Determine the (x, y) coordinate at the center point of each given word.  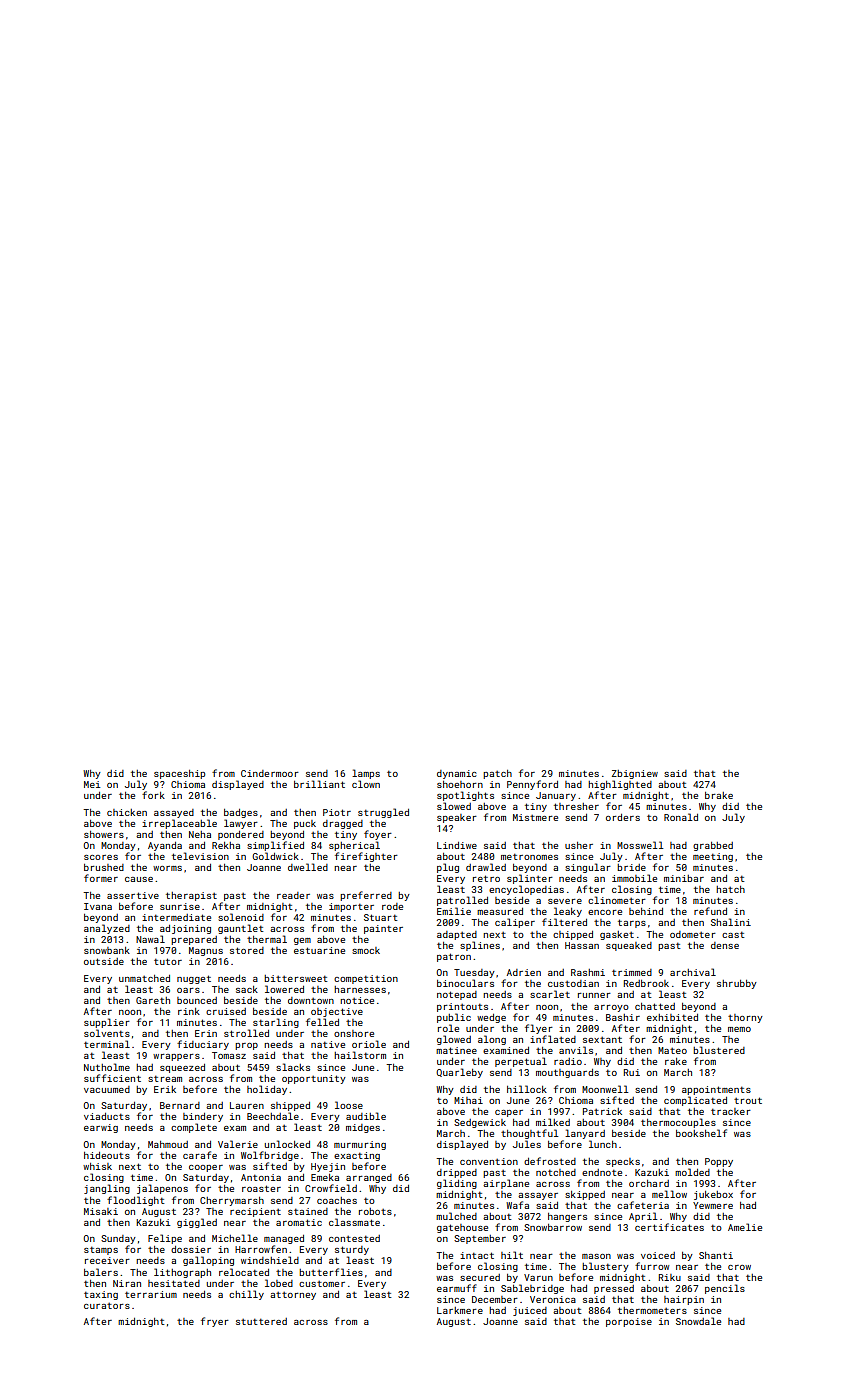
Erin (206, 1033)
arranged (369, 1178)
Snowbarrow (553, 1227)
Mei (92, 784)
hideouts (107, 1155)
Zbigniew (635, 774)
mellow (669, 1194)
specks (623, 1162)
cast (733, 934)
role (448, 1028)
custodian (573, 983)
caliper (515, 923)
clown (366, 784)
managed (284, 1239)
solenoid (241, 917)
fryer (215, 1322)
